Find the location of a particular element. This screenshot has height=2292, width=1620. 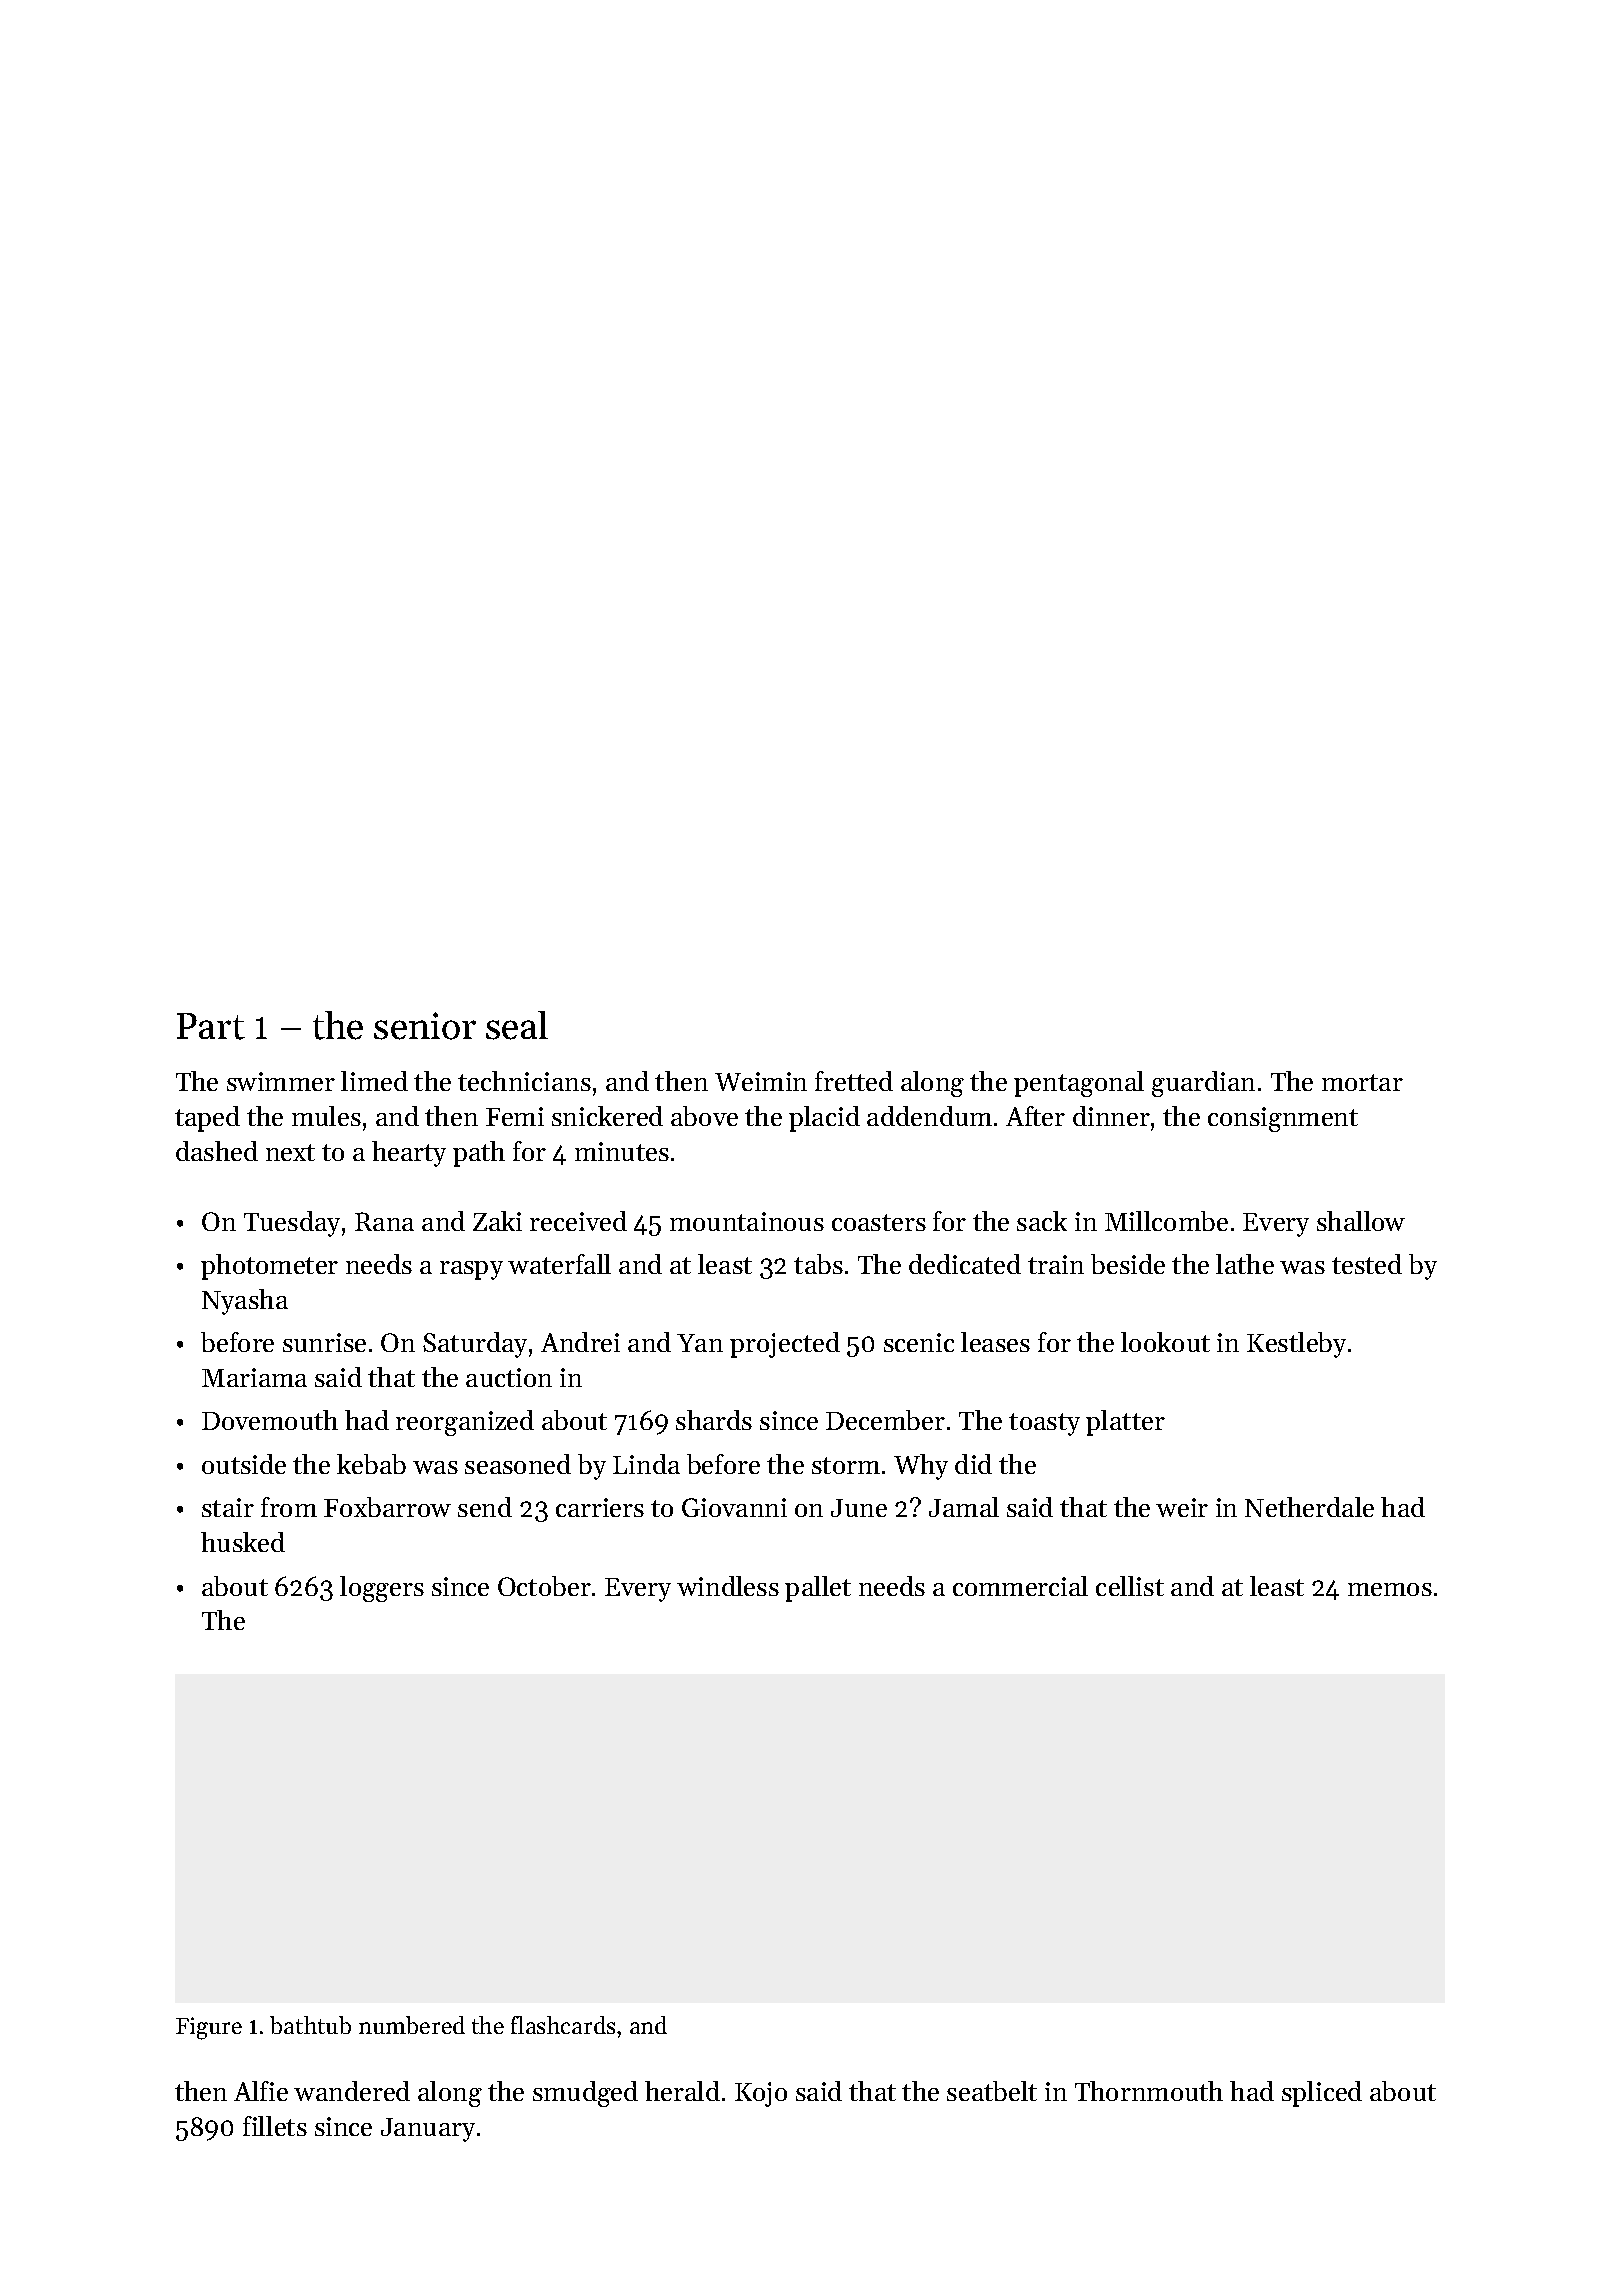

tabs is located at coordinates (818, 1264).
